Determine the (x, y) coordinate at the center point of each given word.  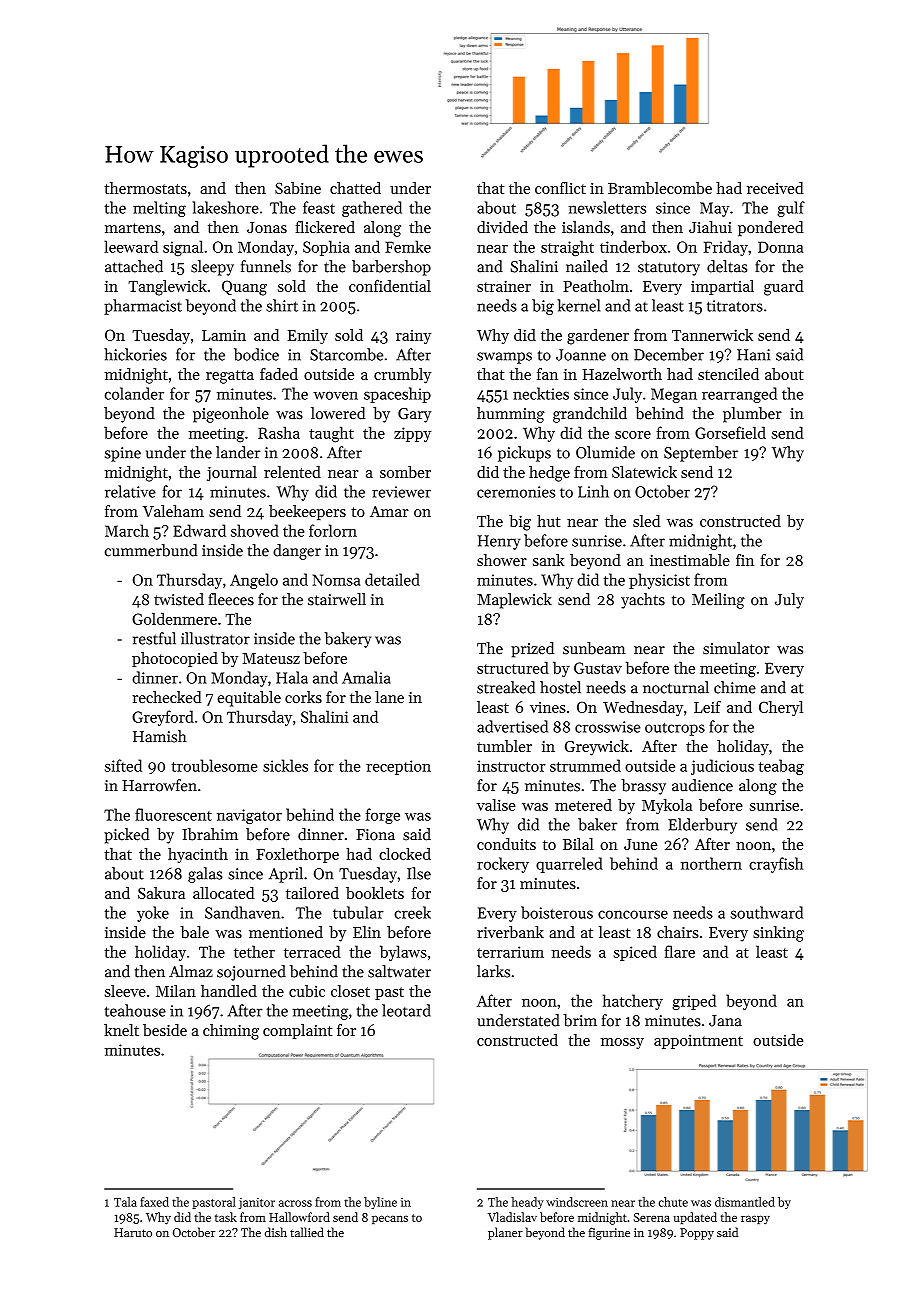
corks (303, 697)
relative (130, 491)
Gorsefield (730, 432)
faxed (154, 1202)
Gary (414, 415)
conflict (560, 188)
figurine (609, 1233)
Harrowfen (159, 785)
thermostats (145, 188)
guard (784, 288)
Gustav (598, 668)
